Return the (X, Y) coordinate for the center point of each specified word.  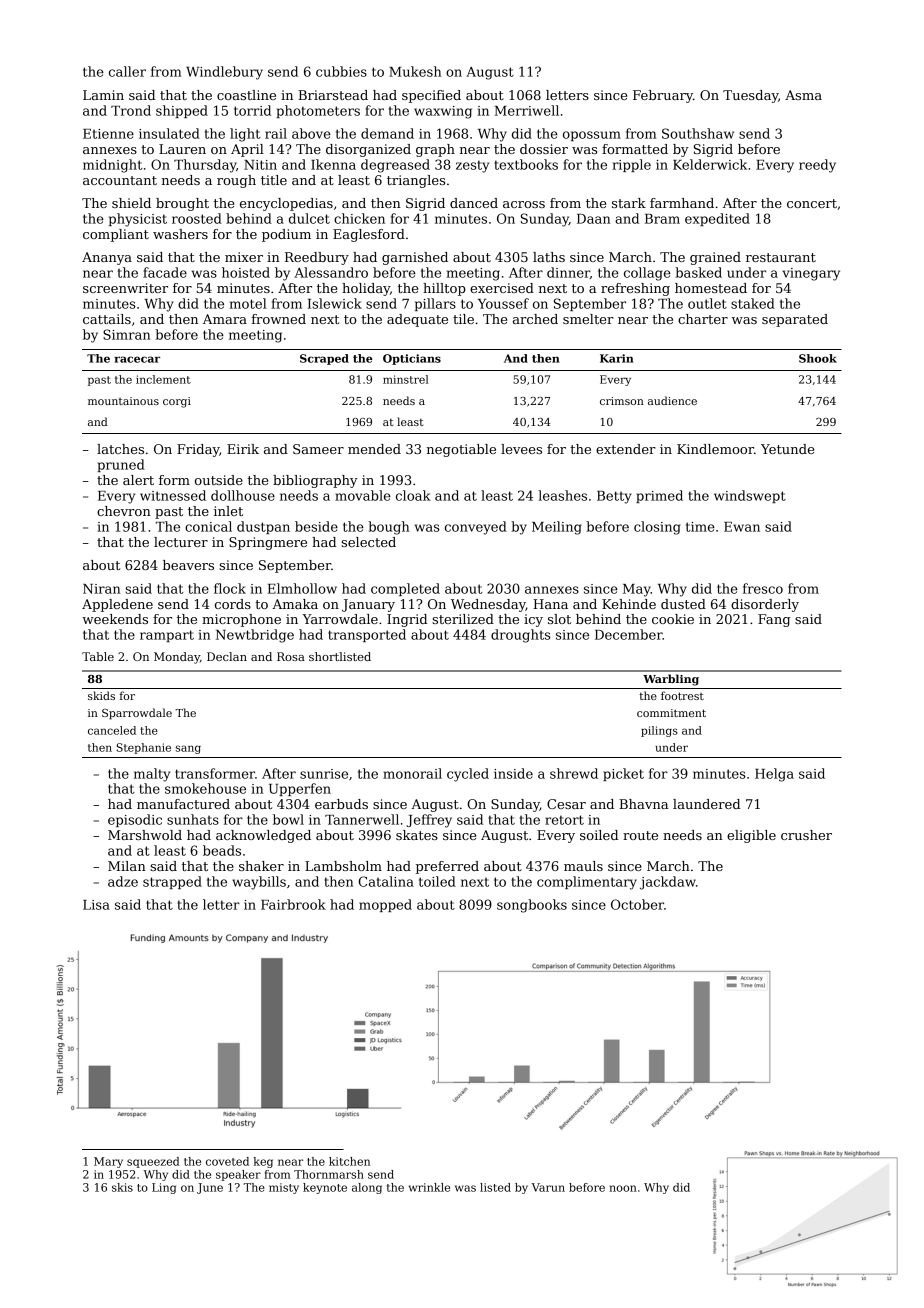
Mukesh (415, 71)
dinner (568, 272)
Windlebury (224, 73)
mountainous (123, 401)
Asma (803, 95)
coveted (227, 1161)
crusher (806, 835)
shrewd (574, 773)
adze (123, 881)
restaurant (781, 257)
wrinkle (429, 1187)
